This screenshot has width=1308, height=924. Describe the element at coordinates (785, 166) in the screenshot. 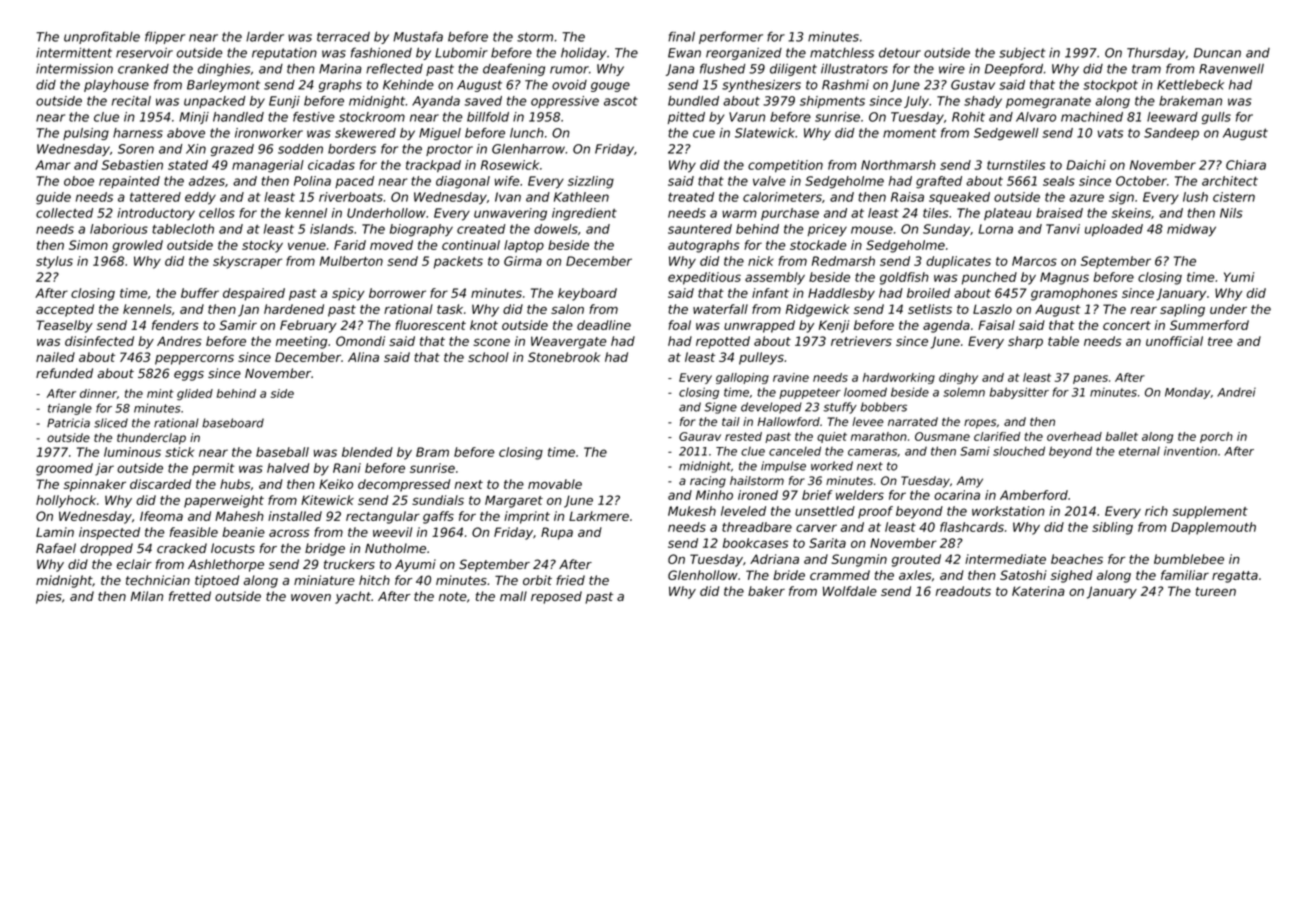

I see `competition` at that location.
